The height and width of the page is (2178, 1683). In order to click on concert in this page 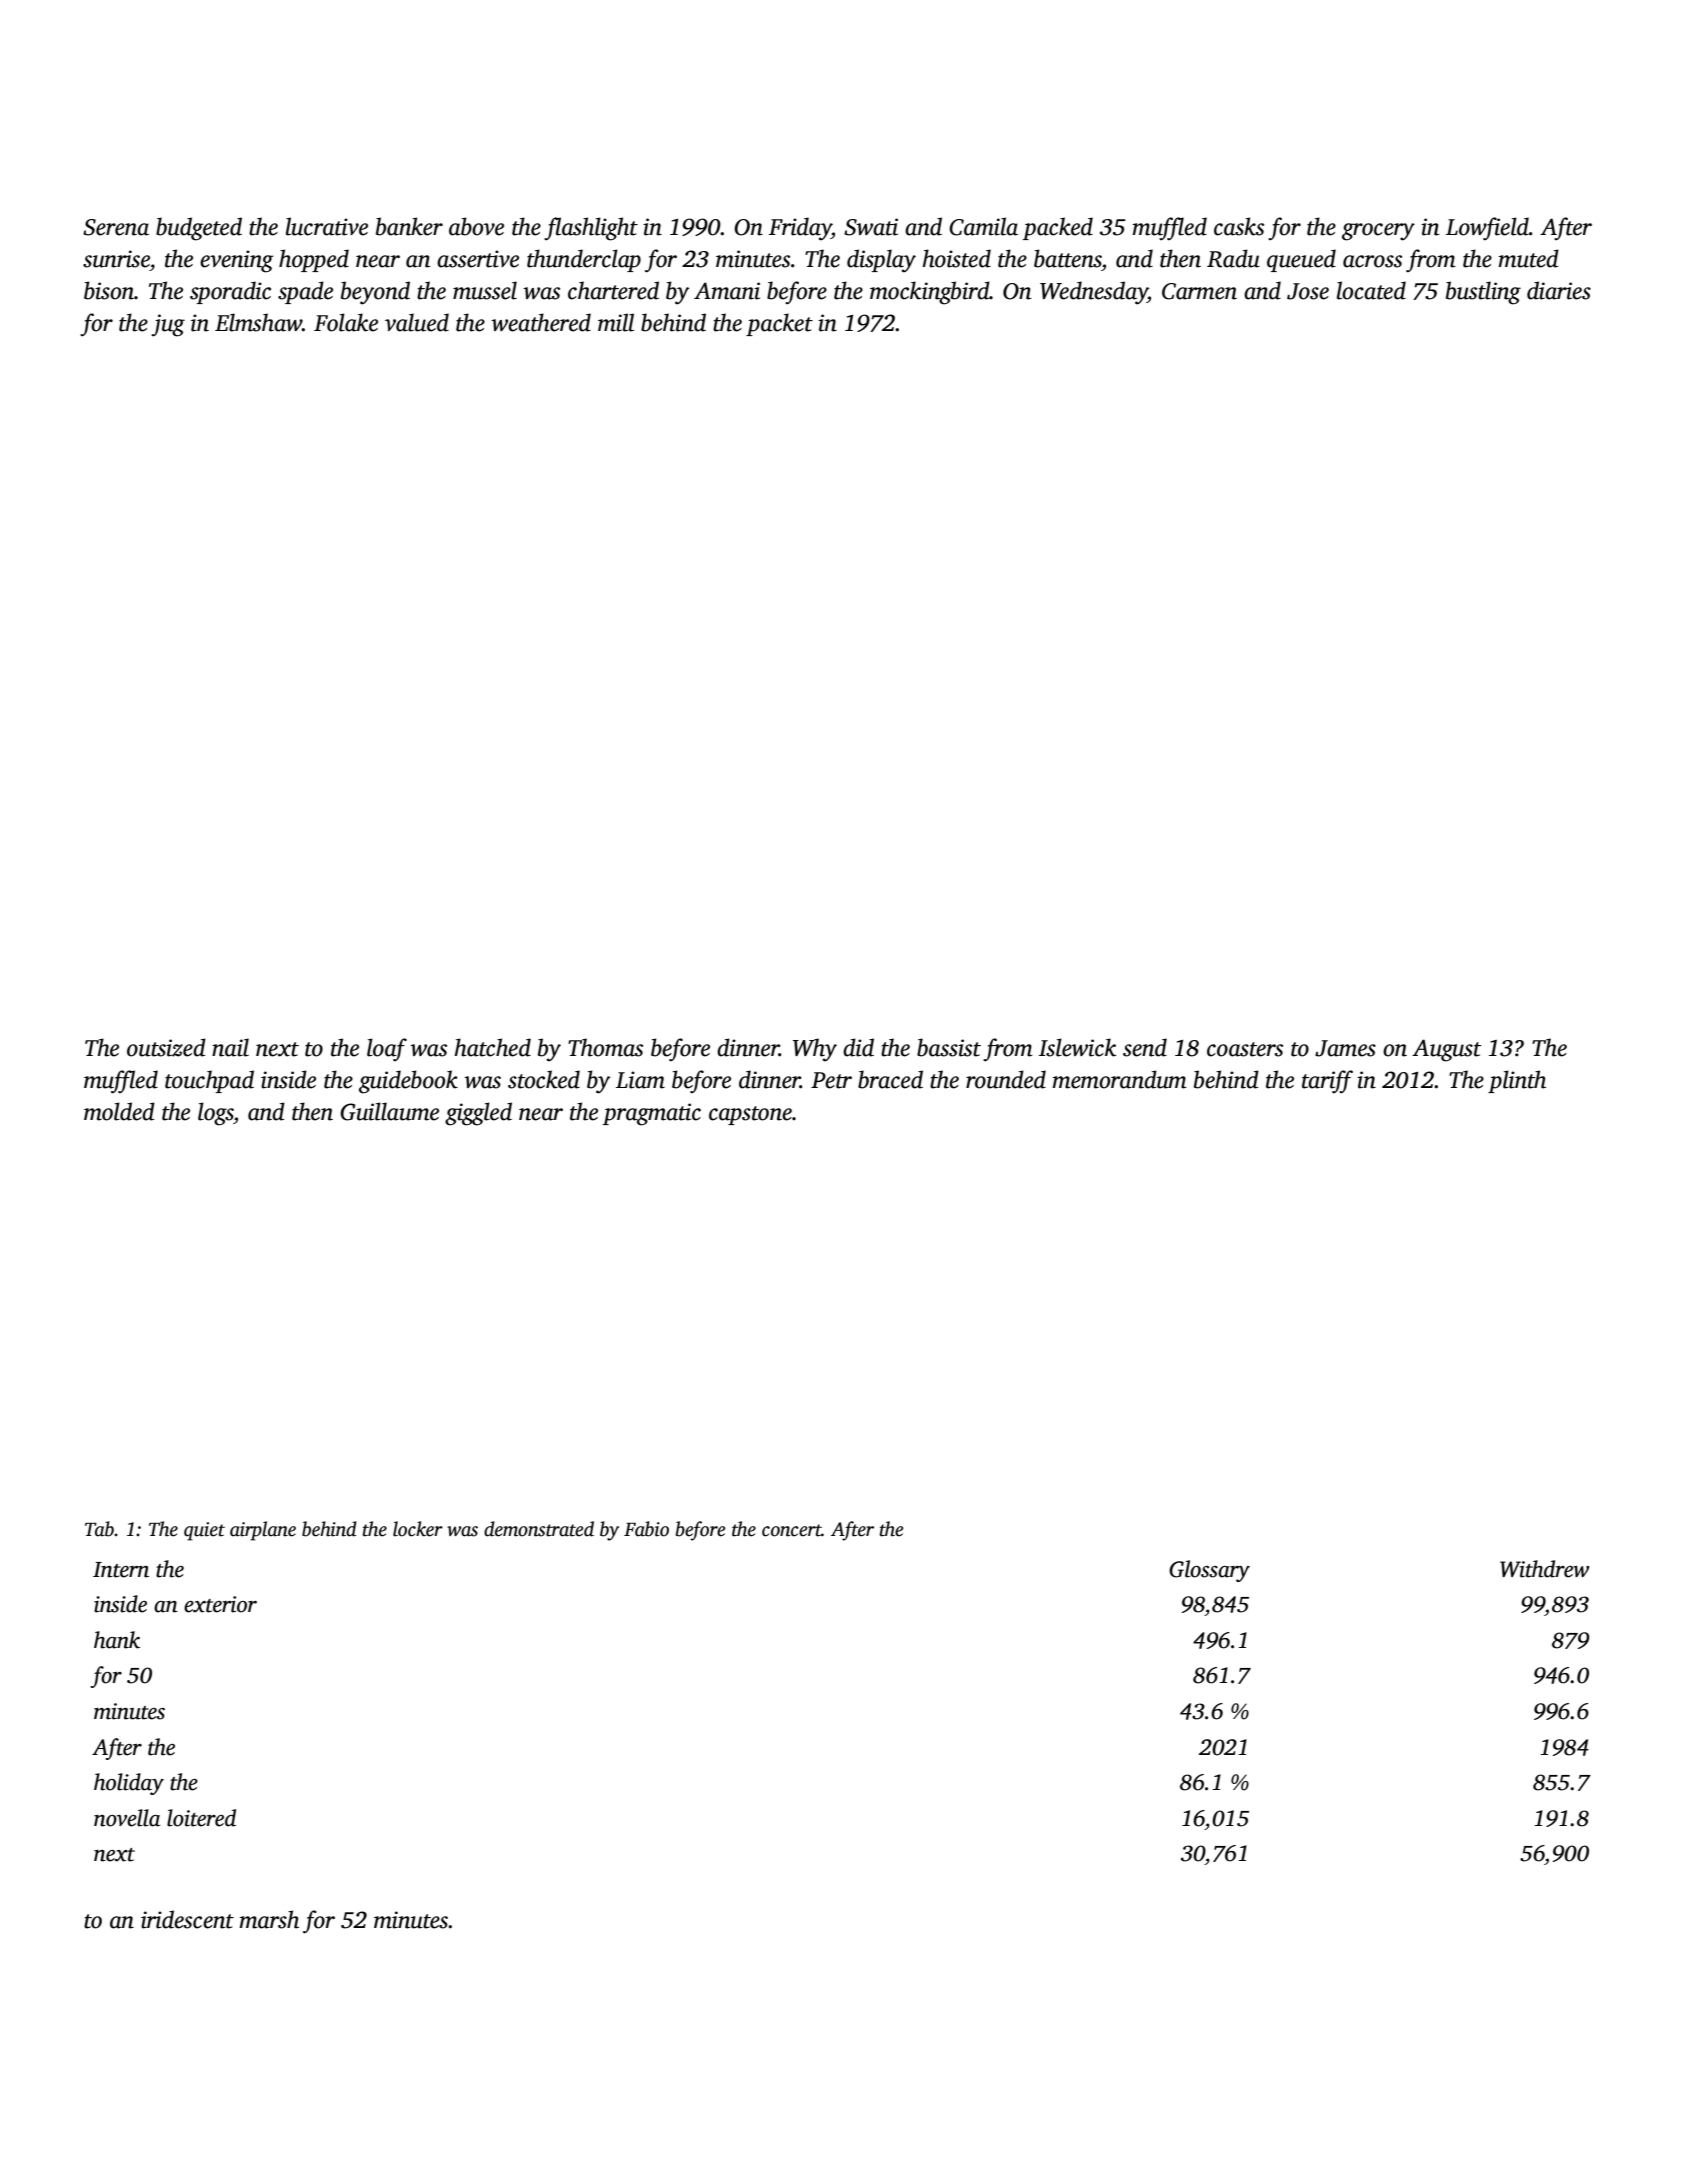, I will do `click(792, 1530)`.
